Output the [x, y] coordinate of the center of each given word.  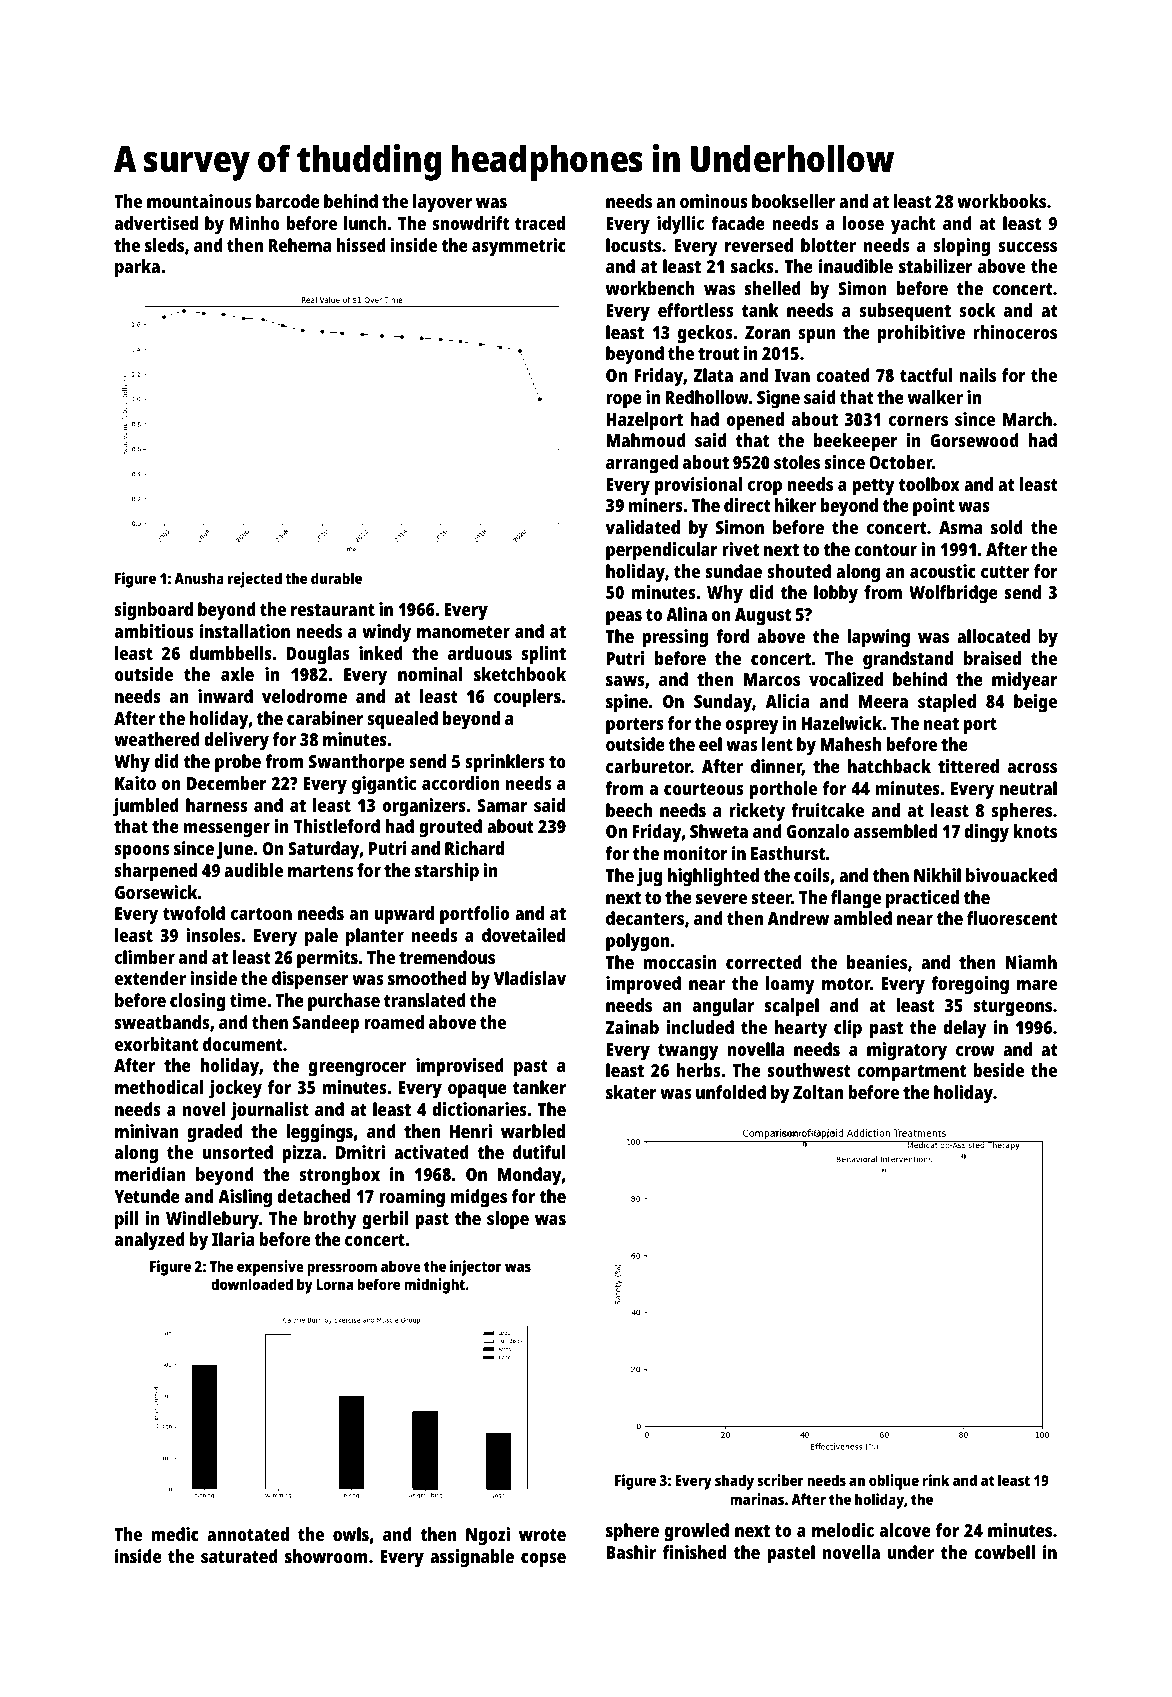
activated [431, 1152]
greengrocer [358, 1069]
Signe [778, 399]
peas [624, 618]
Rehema [300, 245]
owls [351, 1534]
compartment [911, 1073]
